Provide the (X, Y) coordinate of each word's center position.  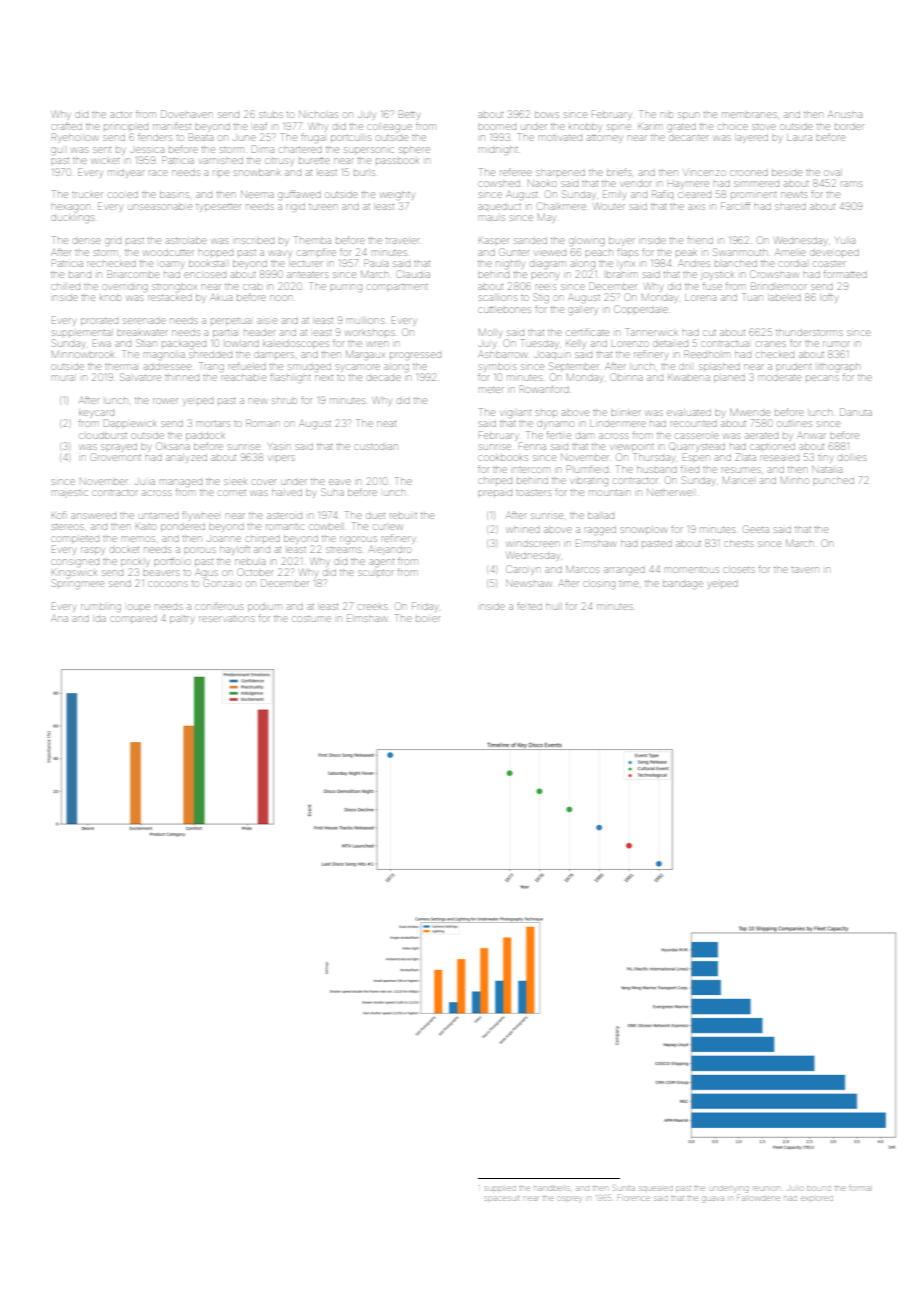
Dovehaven (186, 114)
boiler (428, 619)
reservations (226, 619)
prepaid (495, 493)
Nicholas (318, 114)
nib (666, 115)
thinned (182, 377)
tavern (805, 570)
